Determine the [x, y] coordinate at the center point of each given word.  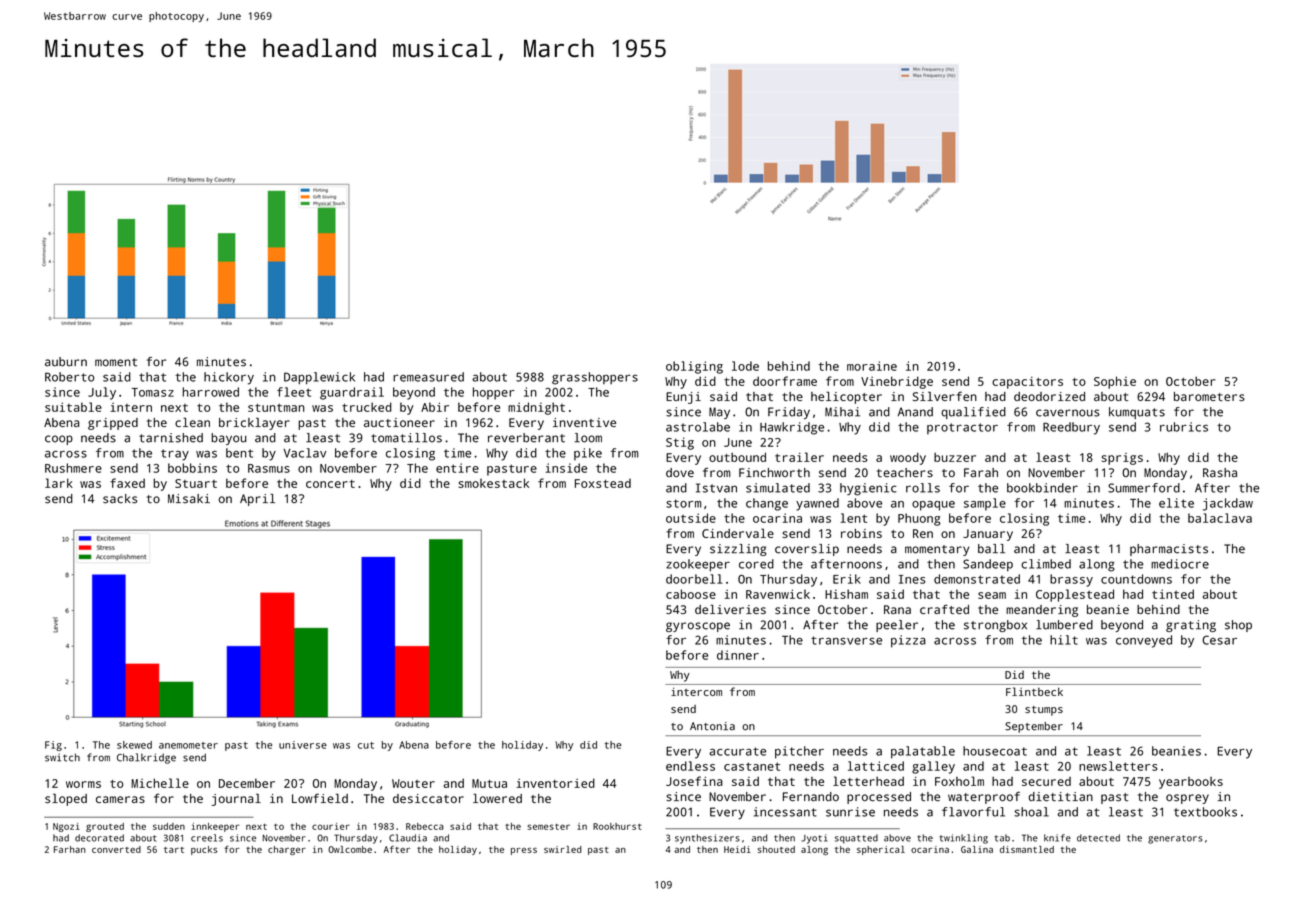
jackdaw [1228, 504]
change [767, 504]
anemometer [188, 745]
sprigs [1122, 459]
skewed [134, 745]
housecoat [995, 751]
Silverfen [945, 396]
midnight [536, 408]
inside [566, 468]
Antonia [712, 726]
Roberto [69, 377]
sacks [120, 499]
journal [236, 799]
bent [239, 453]
